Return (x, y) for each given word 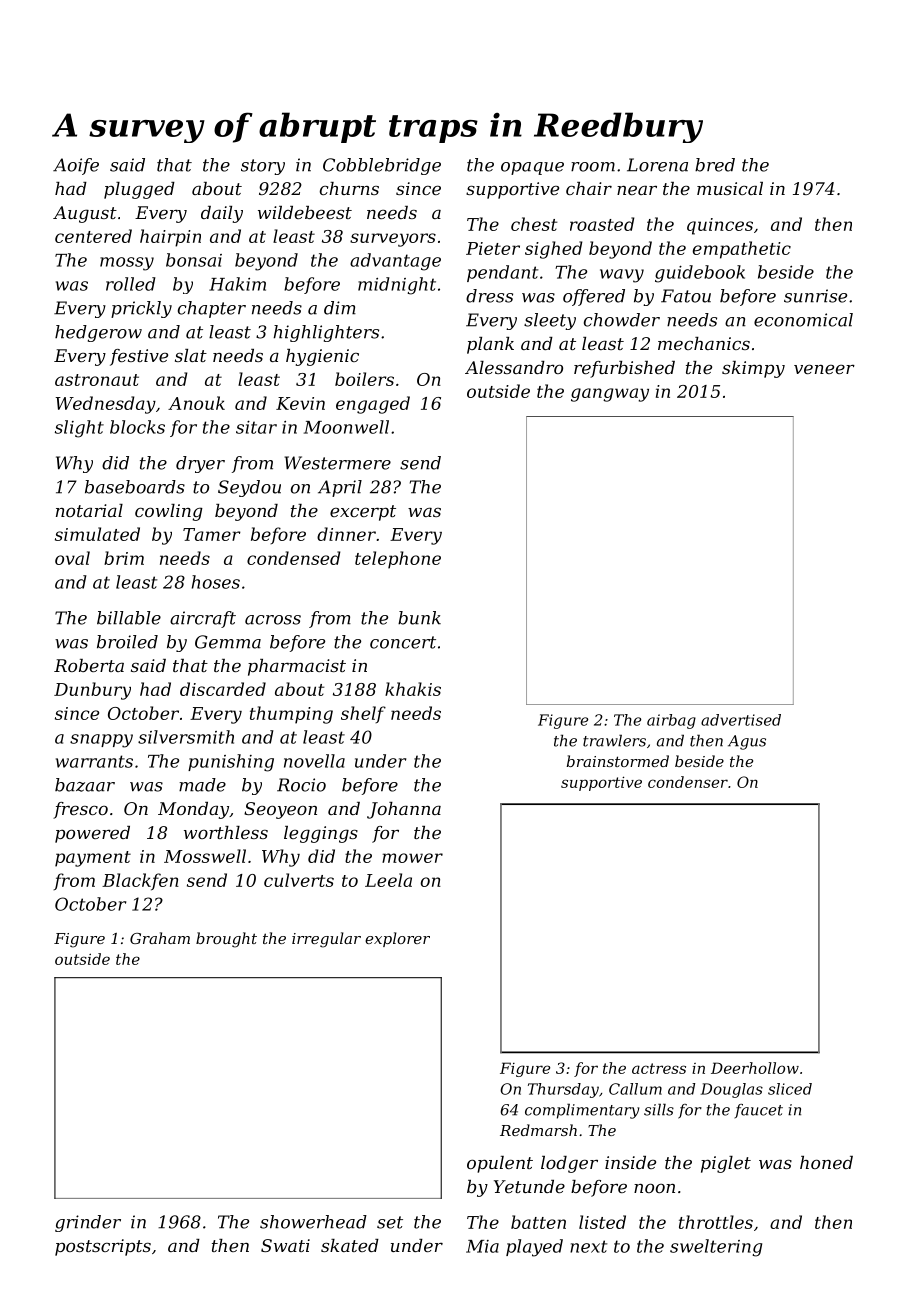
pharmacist (297, 667)
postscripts (103, 1247)
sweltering (716, 1248)
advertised (741, 720)
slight (79, 429)
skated (350, 1245)
